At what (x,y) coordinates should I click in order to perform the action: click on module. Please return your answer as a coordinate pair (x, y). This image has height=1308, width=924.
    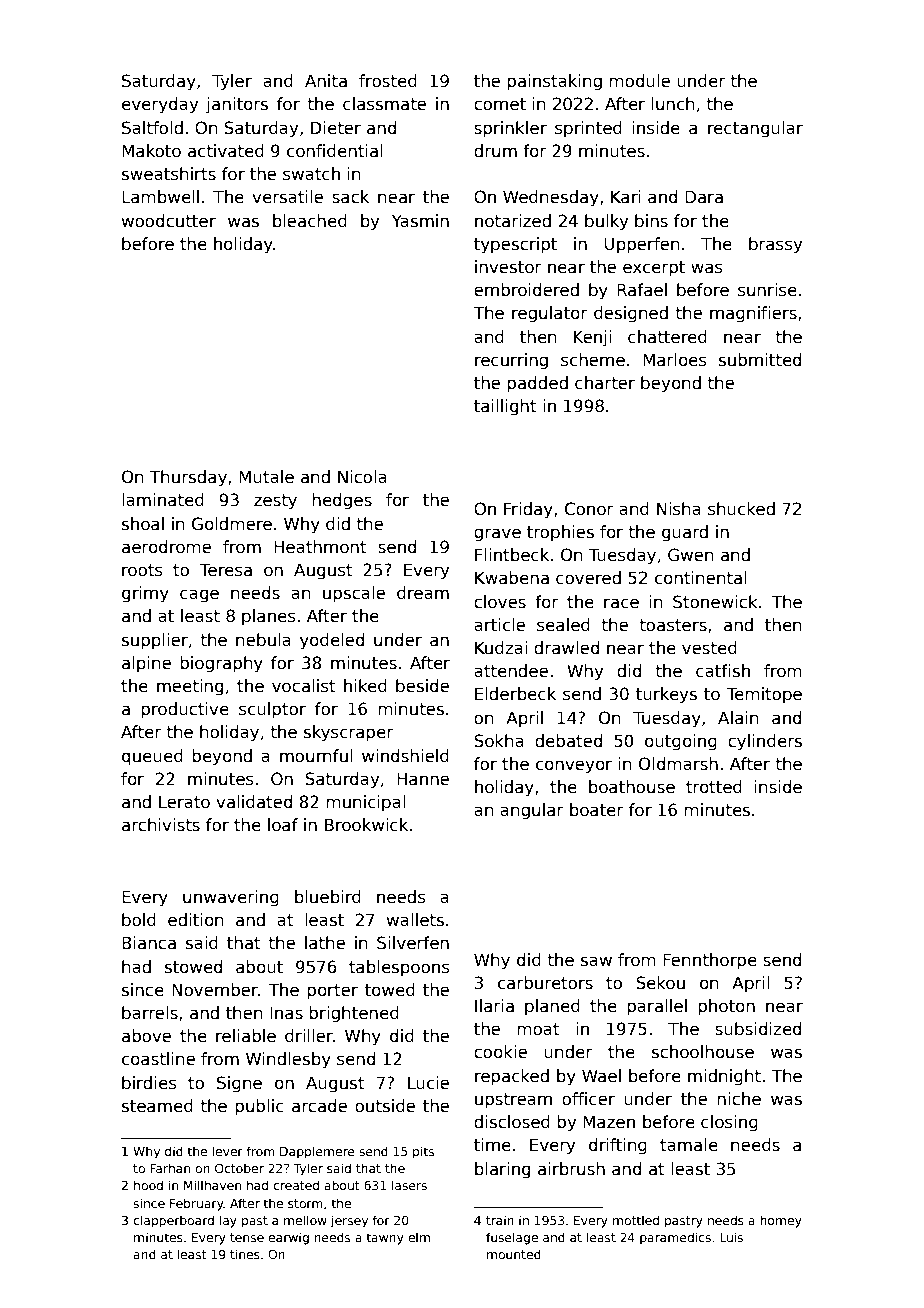
    Looking at the image, I should click on (639, 81).
